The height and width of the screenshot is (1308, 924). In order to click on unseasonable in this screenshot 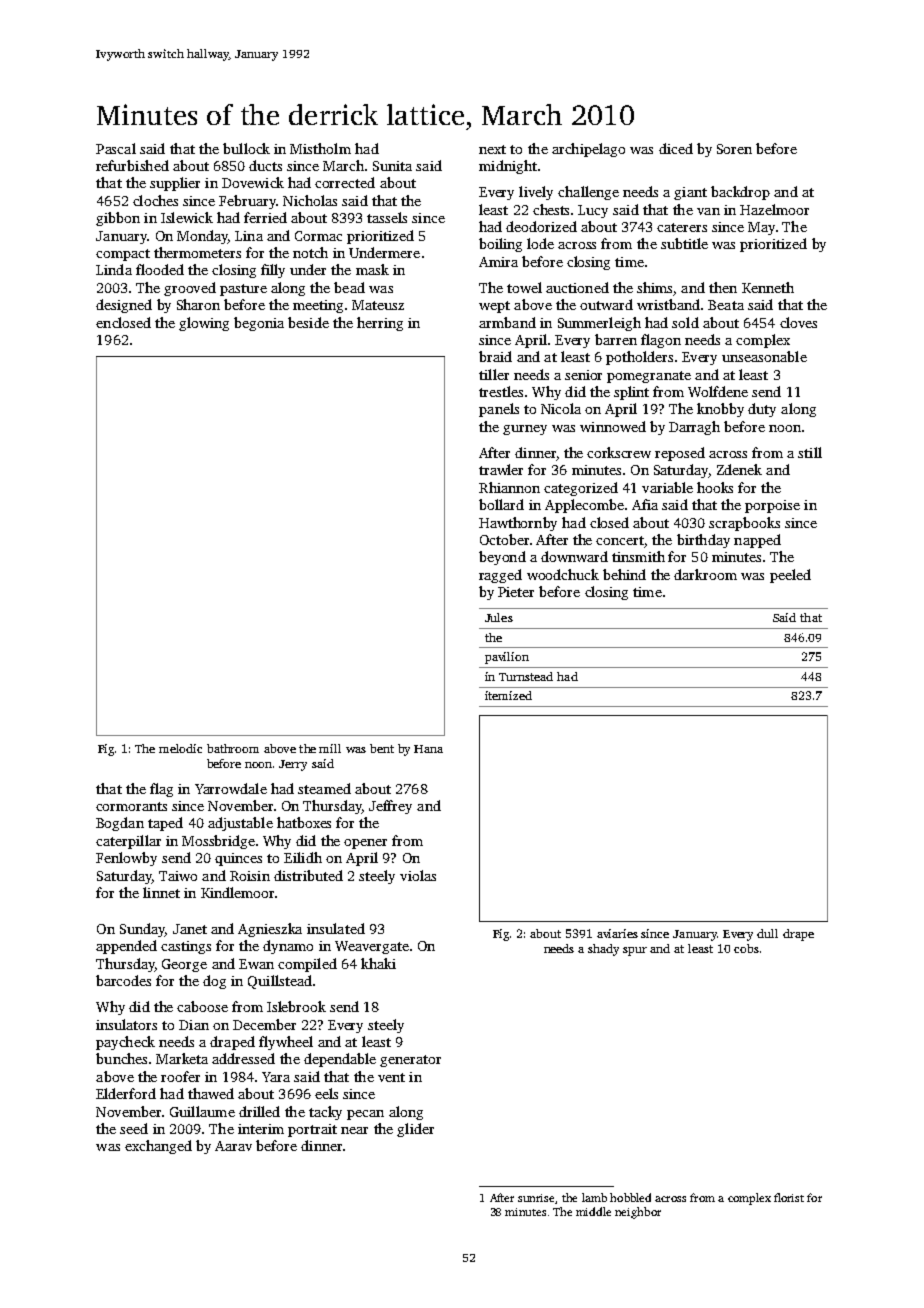, I will do `click(764, 356)`.
